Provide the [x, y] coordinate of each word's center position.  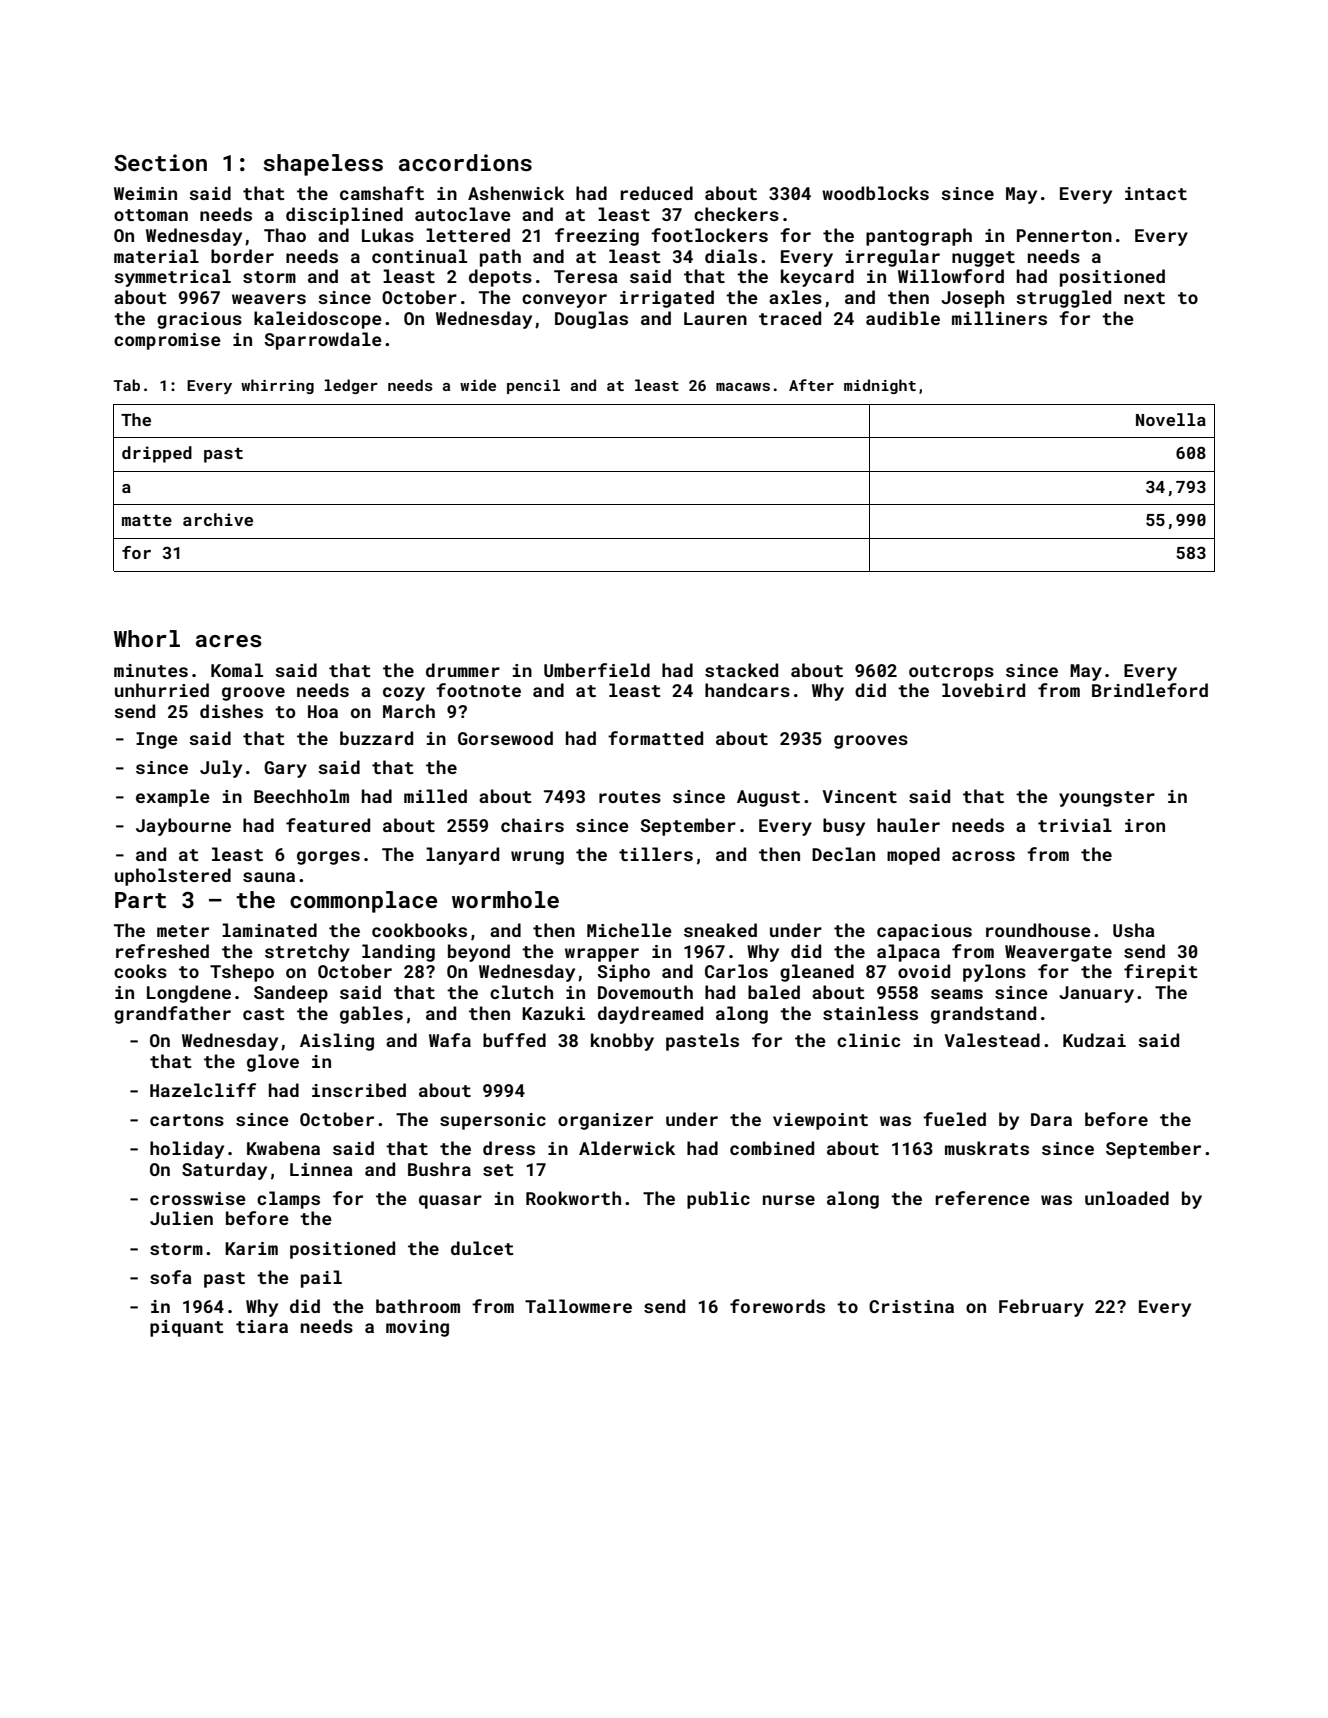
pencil [533, 386]
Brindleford [1150, 690]
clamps [288, 1200]
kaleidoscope [318, 320]
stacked [741, 670]
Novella [1171, 419]
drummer [463, 670]
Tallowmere [578, 1306]
